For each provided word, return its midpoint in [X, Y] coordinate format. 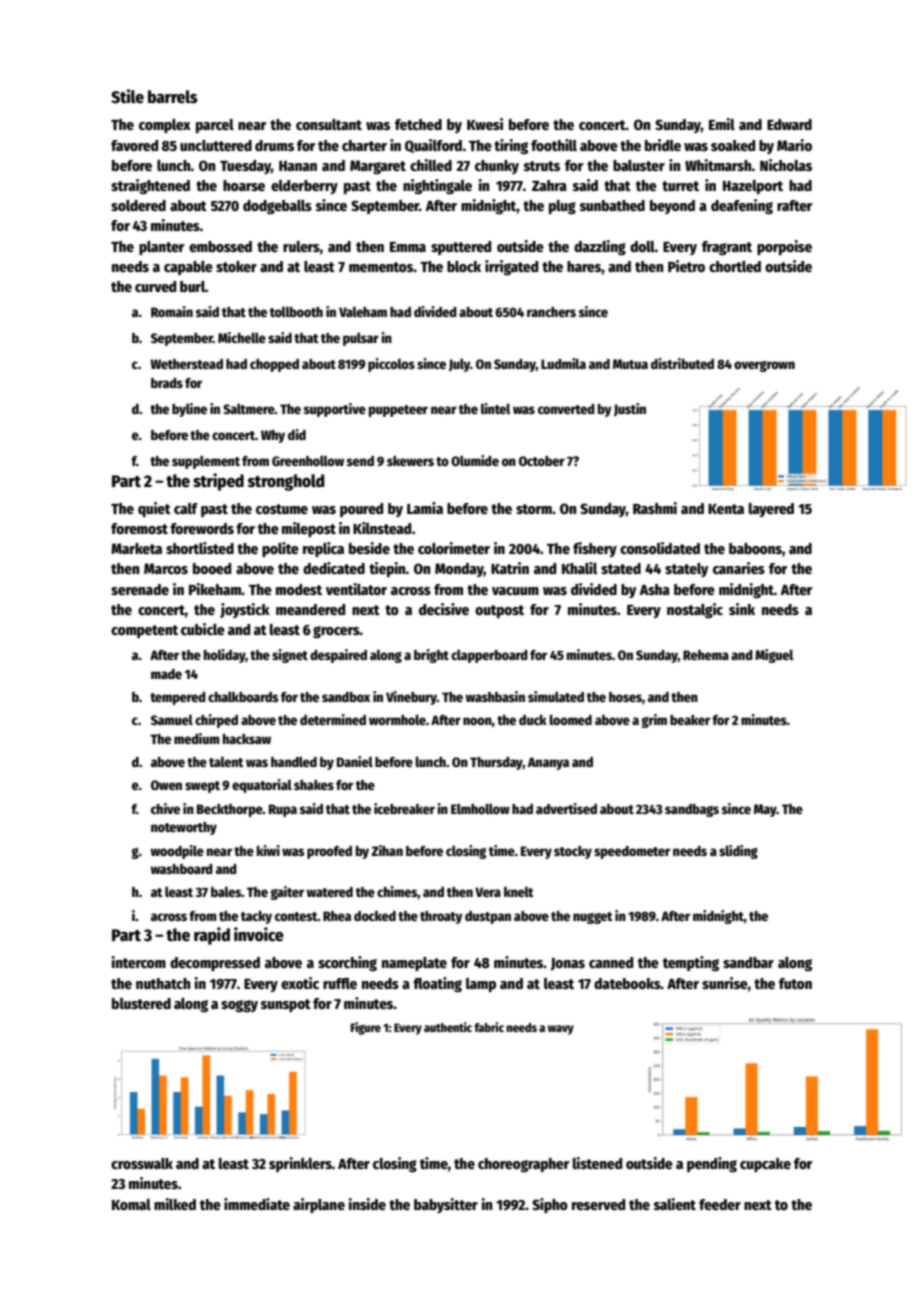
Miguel [774, 656]
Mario [794, 145]
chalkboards [243, 696]
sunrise [725, 983]
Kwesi [485, 124]
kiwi [268, 850]
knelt [519, 891]
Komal [131, 1204]
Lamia [425, 508]
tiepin [387, 569]
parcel [215, 126]
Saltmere [249, 408]
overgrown [764, 366]
